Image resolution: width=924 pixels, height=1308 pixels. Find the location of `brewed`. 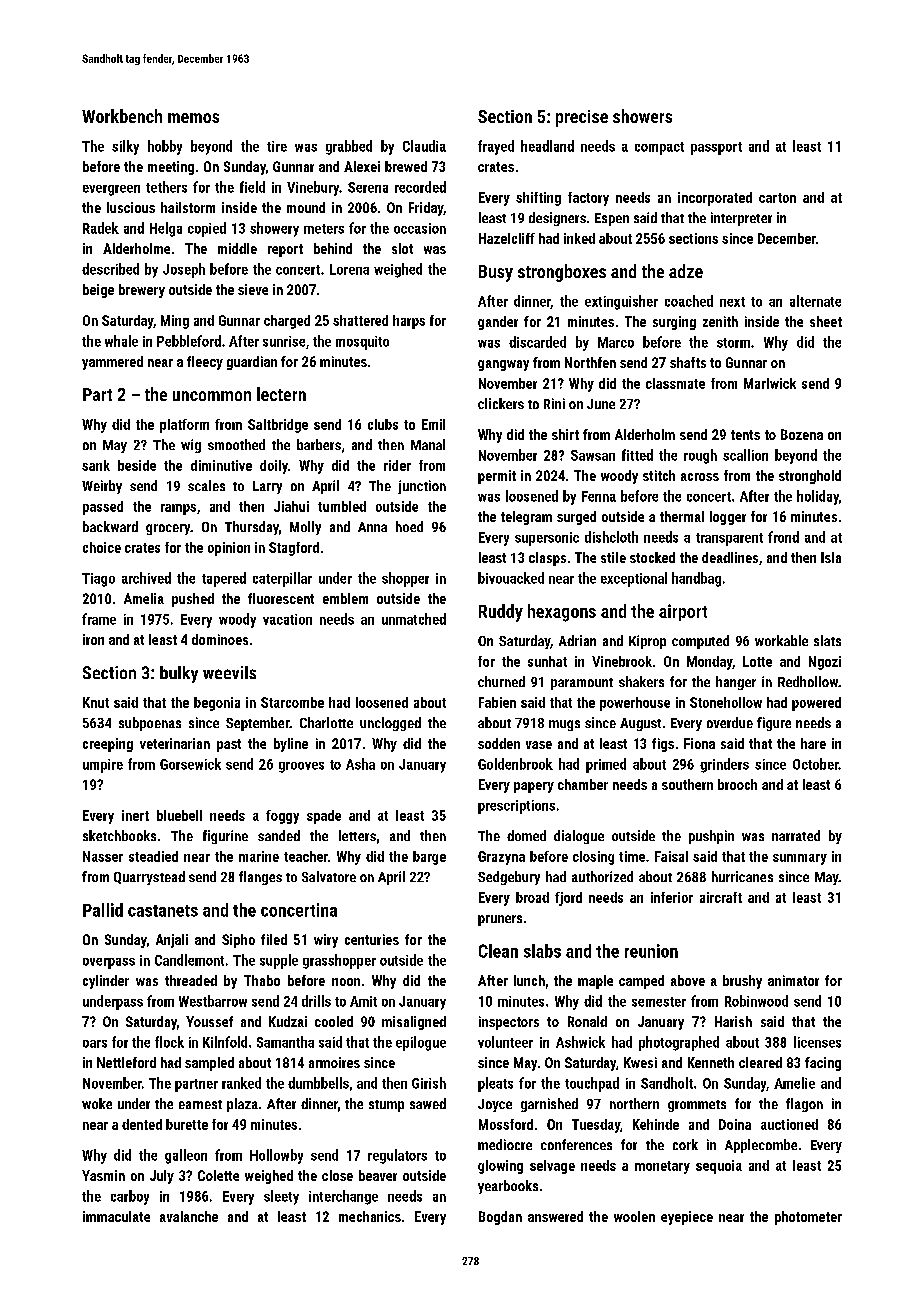

brewed is located at coordinates (406, 166).
